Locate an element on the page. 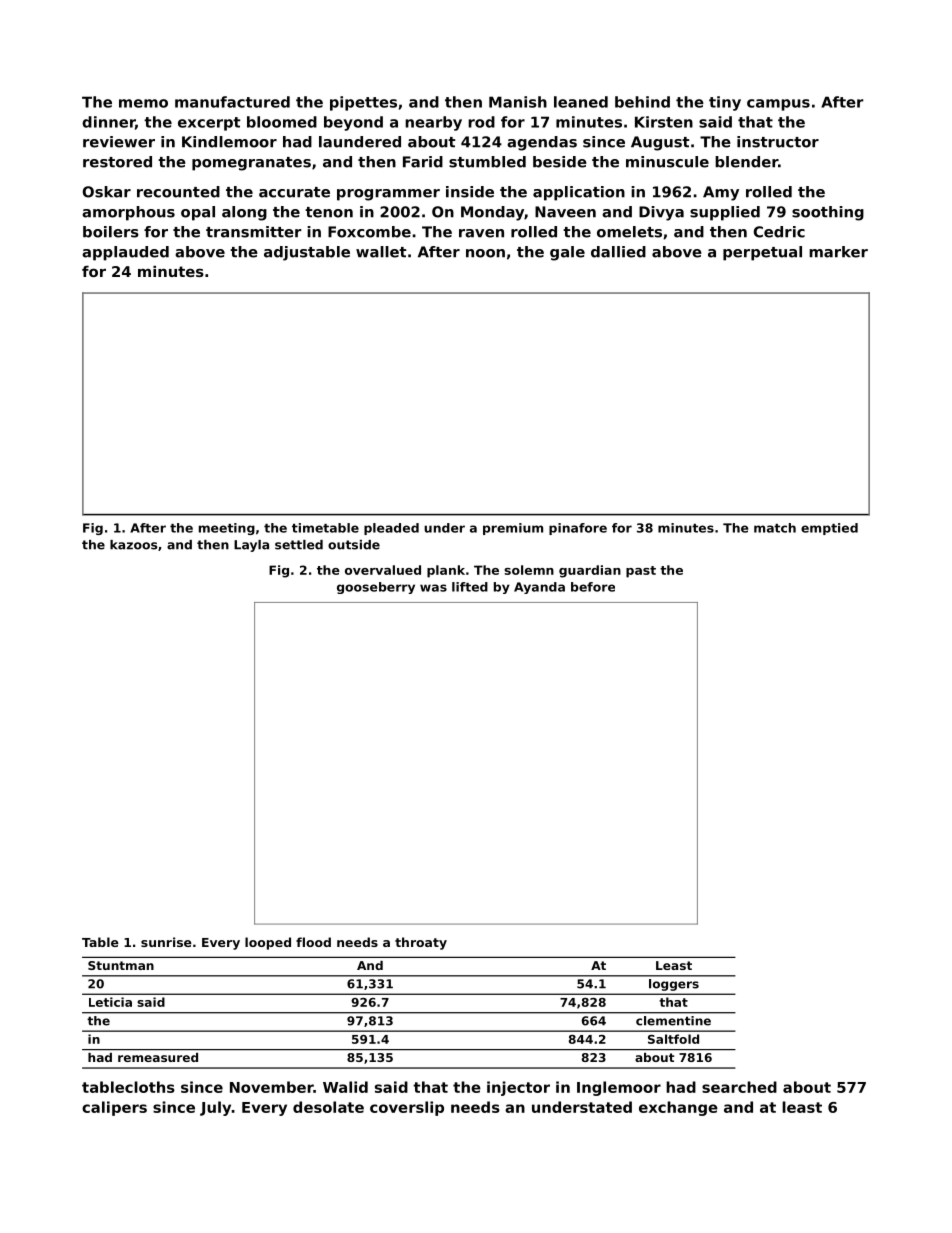 Image resolution: width=952 pixels, height=1233 pixels. Layla is located at coordinates (251, 546).
